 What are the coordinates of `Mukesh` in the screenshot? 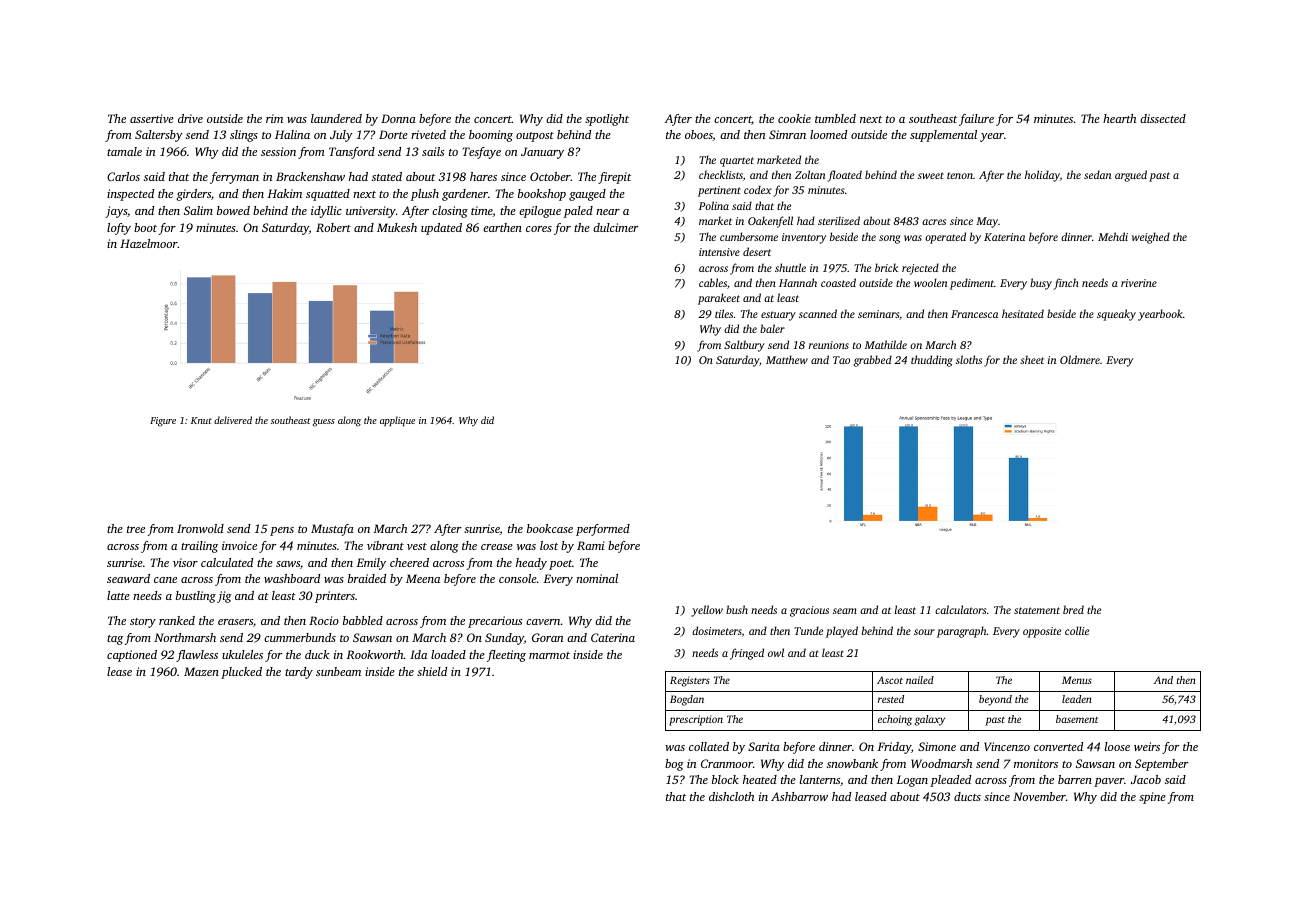 It's located at (397, 227).
